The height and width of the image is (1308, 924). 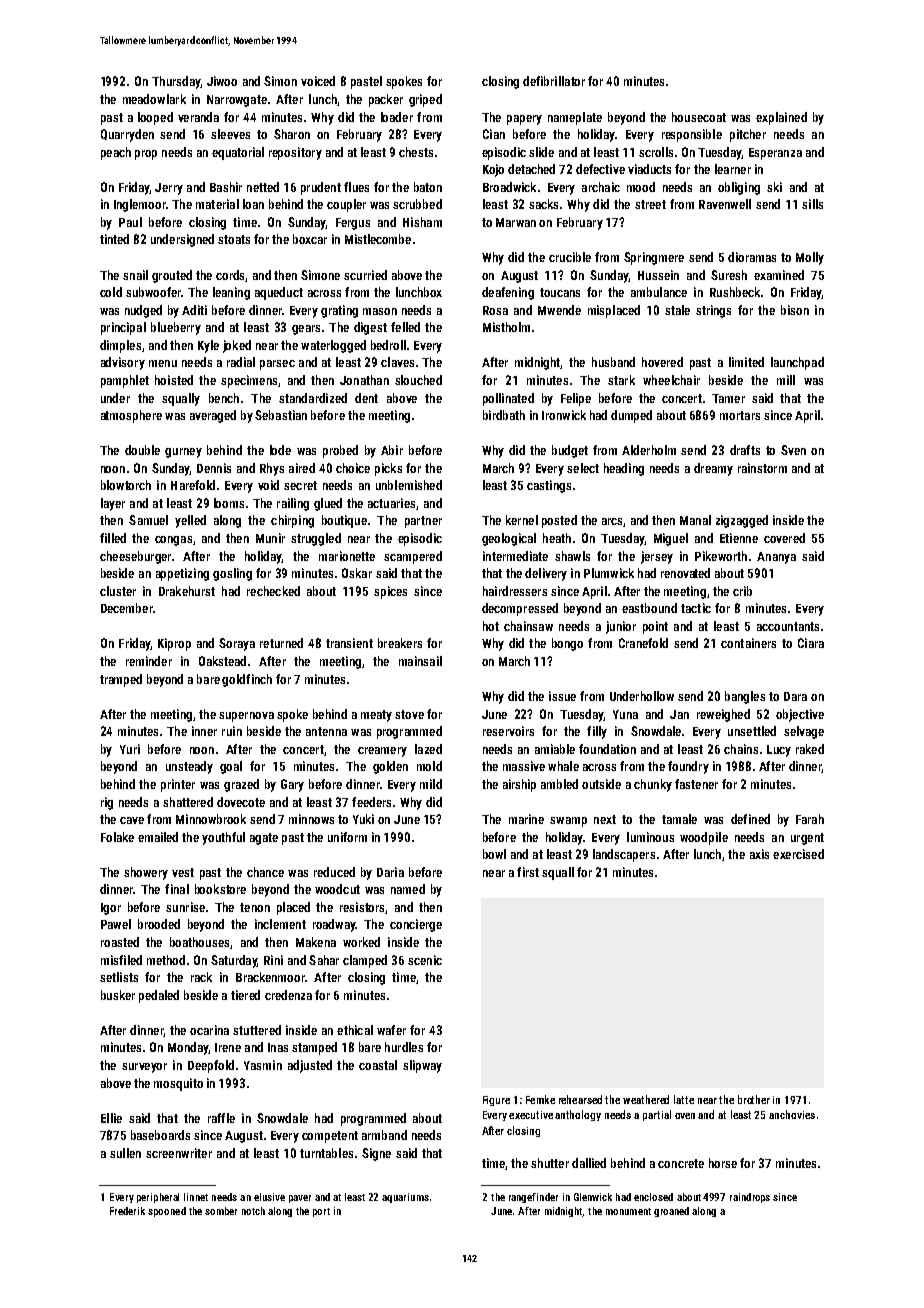 I want to click on reservoirs, so click(x=508, y=731).
